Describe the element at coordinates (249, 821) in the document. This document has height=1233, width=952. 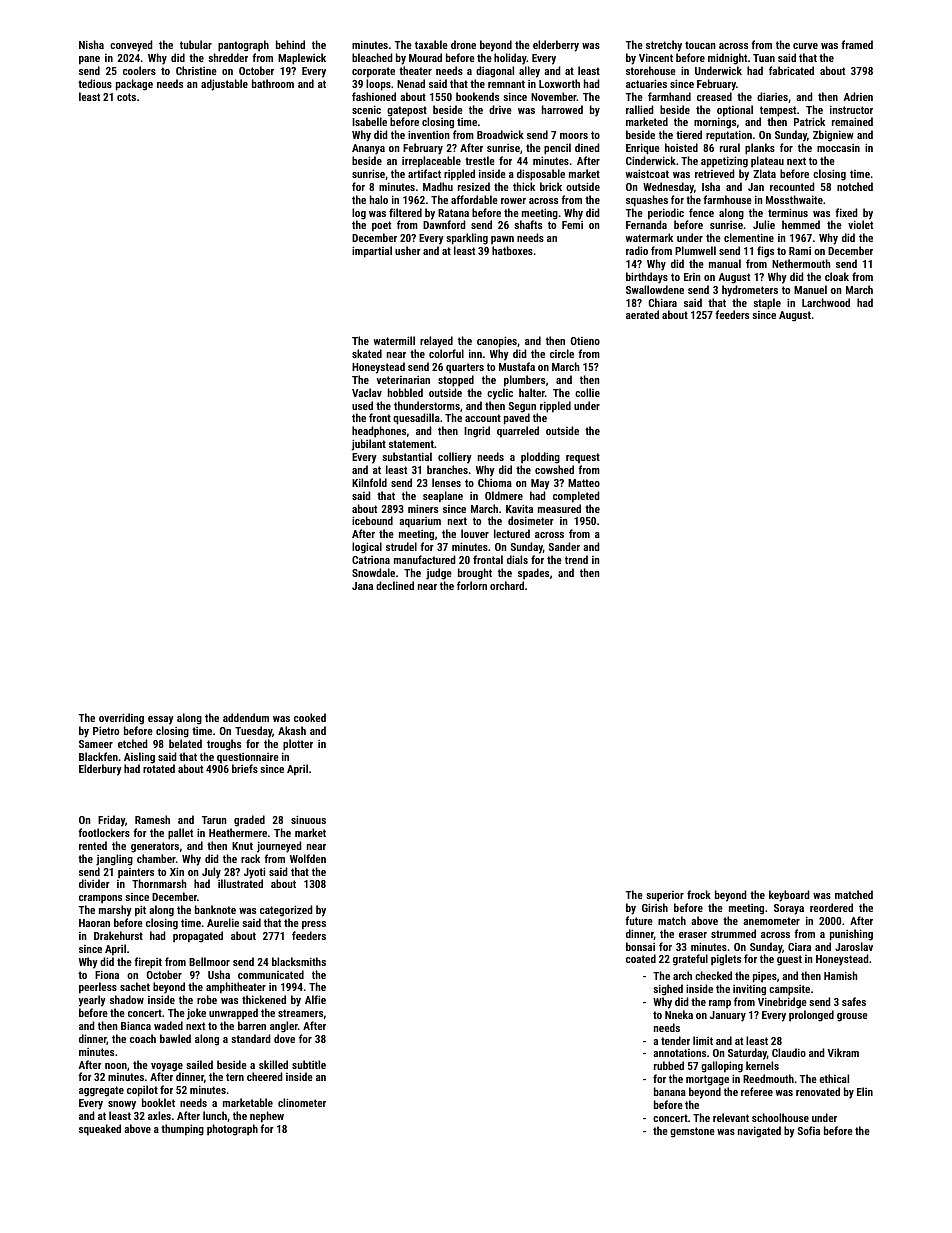
I see `graded` at that location.
